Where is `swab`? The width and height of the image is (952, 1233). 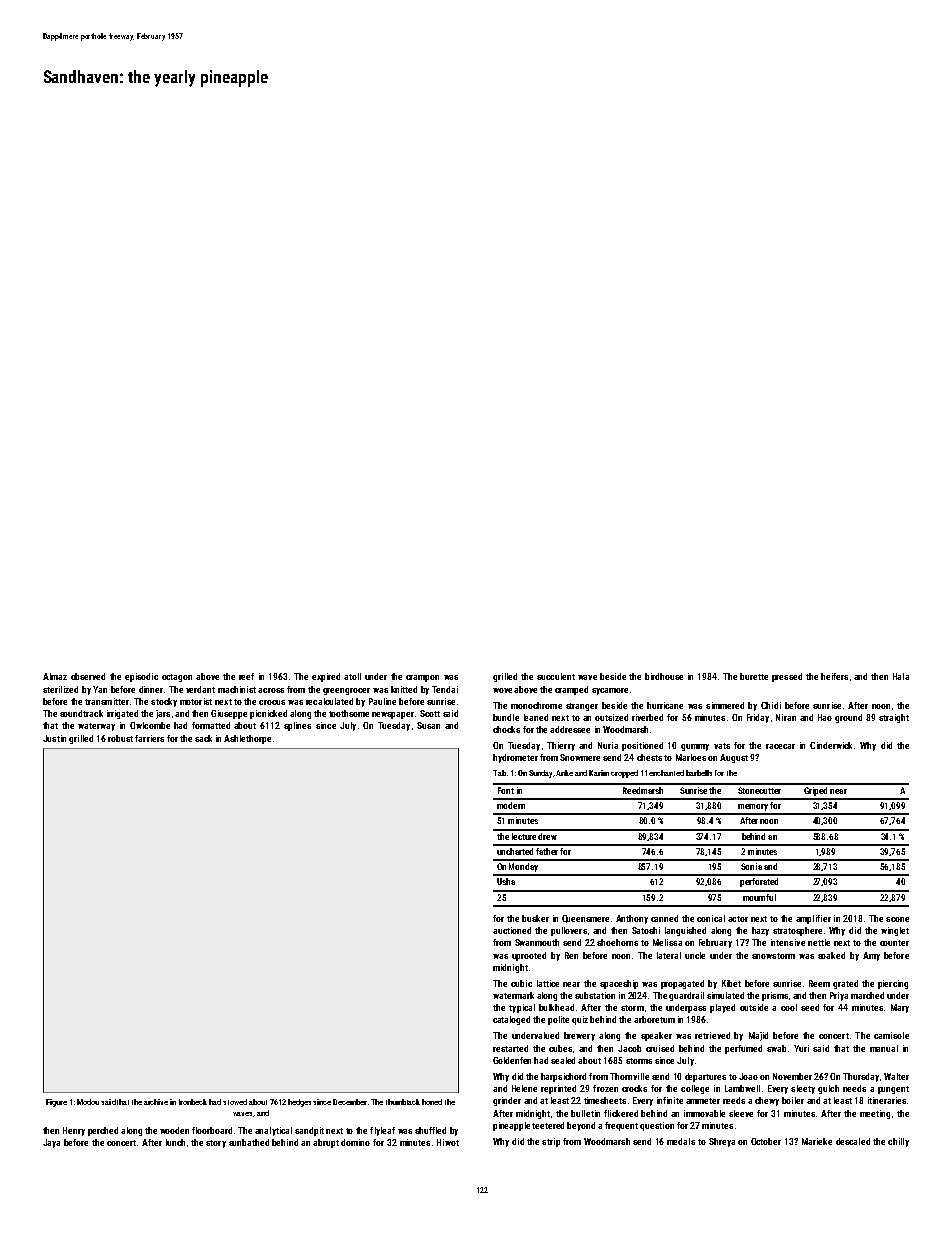
swab is located at coordinates (776, 1048).
